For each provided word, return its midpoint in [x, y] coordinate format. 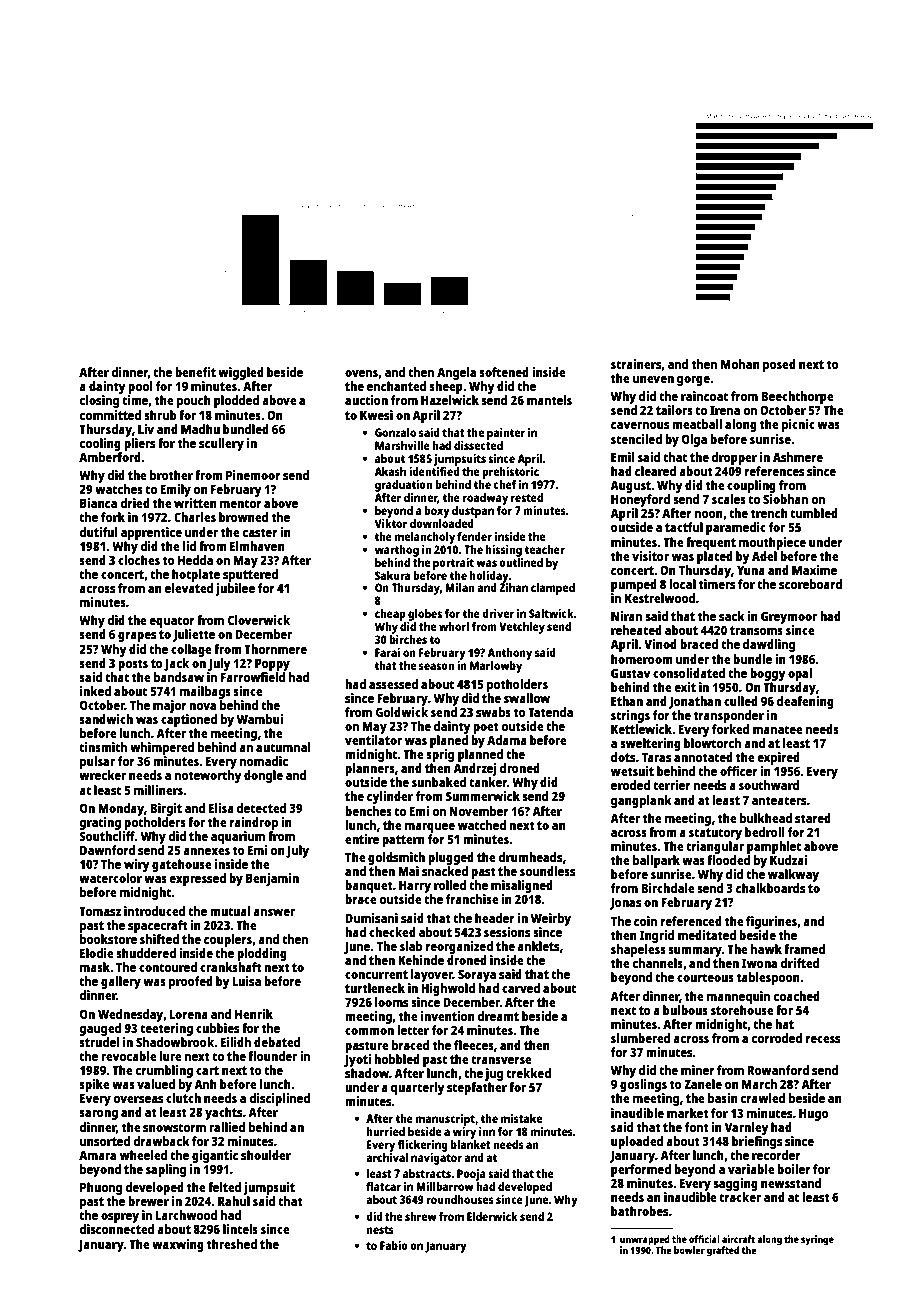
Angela [456, 373]
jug [494, 1074]
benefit [195, 372]
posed [779, 365]
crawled [762, 1098]
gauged [100, 1029]
